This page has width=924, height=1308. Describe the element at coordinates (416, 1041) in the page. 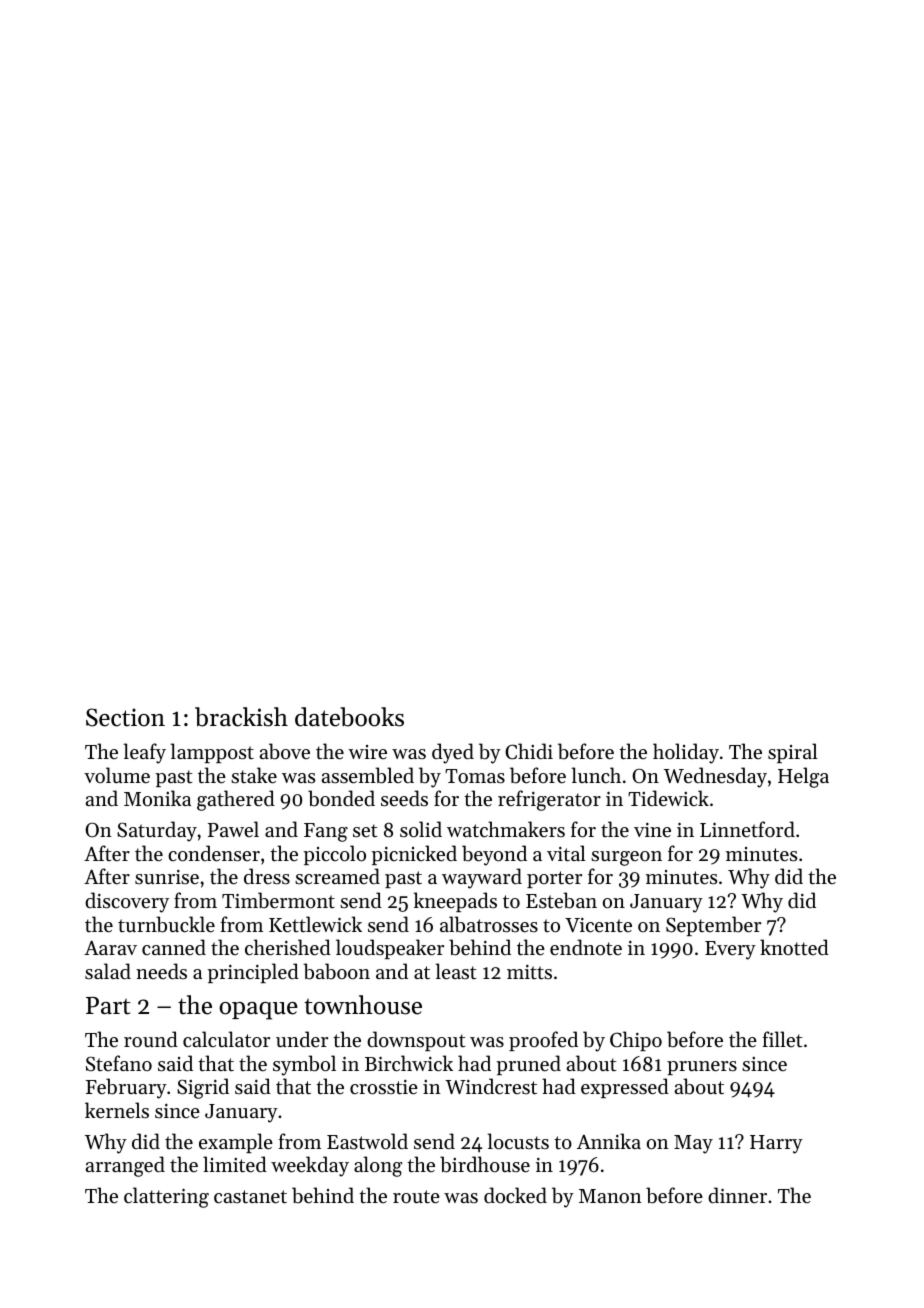

I see `downspout` at that location.
